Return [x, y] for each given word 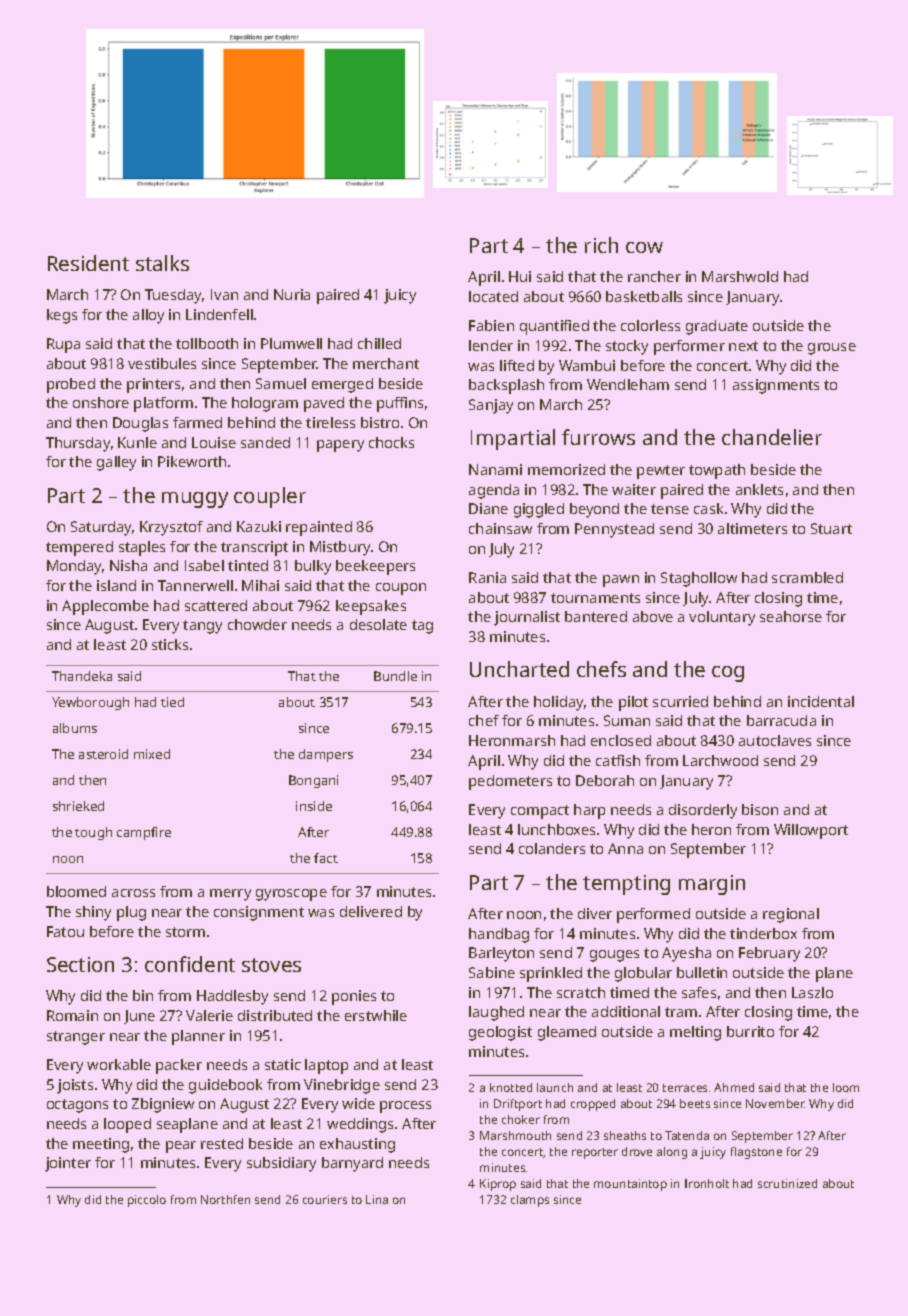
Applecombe [105, 607]
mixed [152, 754]
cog [728, 674]
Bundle [395, 676]
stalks [162, 263]
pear [181, 1147]
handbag [499, 935]
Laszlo [812, 992]
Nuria [292, 294]
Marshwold [740, 276]
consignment [259, 913]
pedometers [510, 782]
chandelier [772, 437]
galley [116, 463]
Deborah [605, 780]
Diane [488, 508]
